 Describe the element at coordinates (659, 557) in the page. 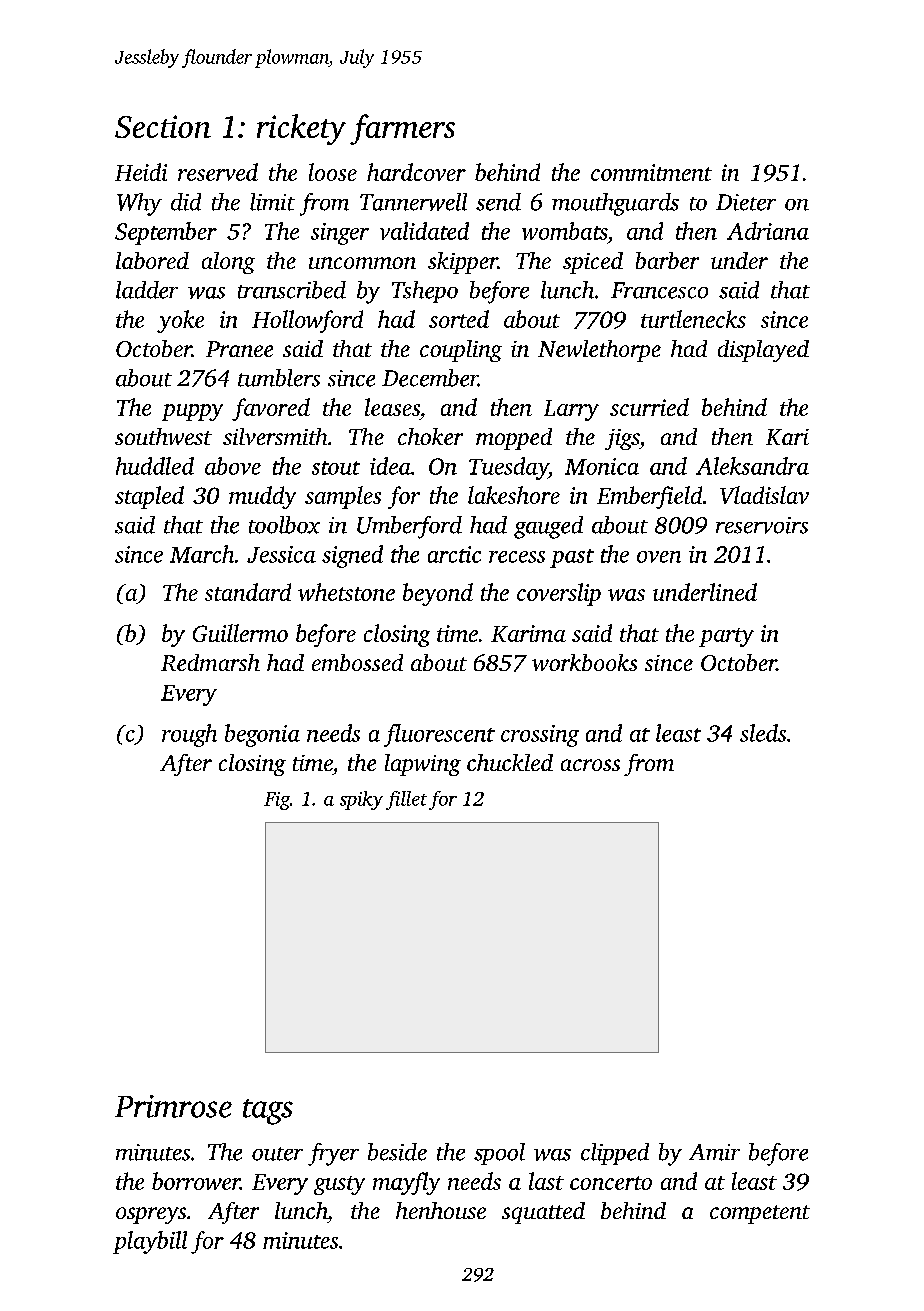

I see `oven` at that location.
